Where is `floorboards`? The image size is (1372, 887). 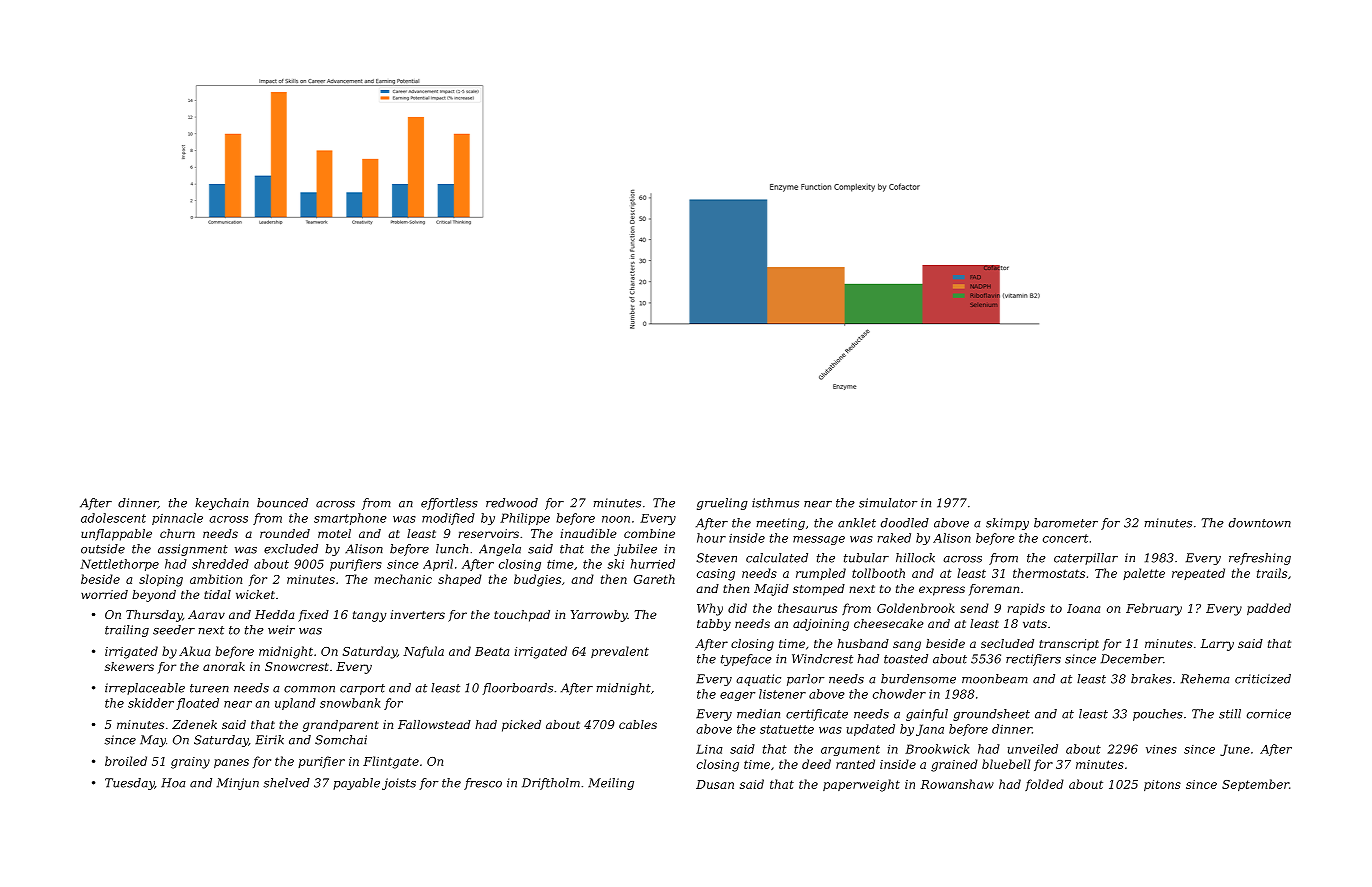
floorboards is located at coordinates (517, 689).
